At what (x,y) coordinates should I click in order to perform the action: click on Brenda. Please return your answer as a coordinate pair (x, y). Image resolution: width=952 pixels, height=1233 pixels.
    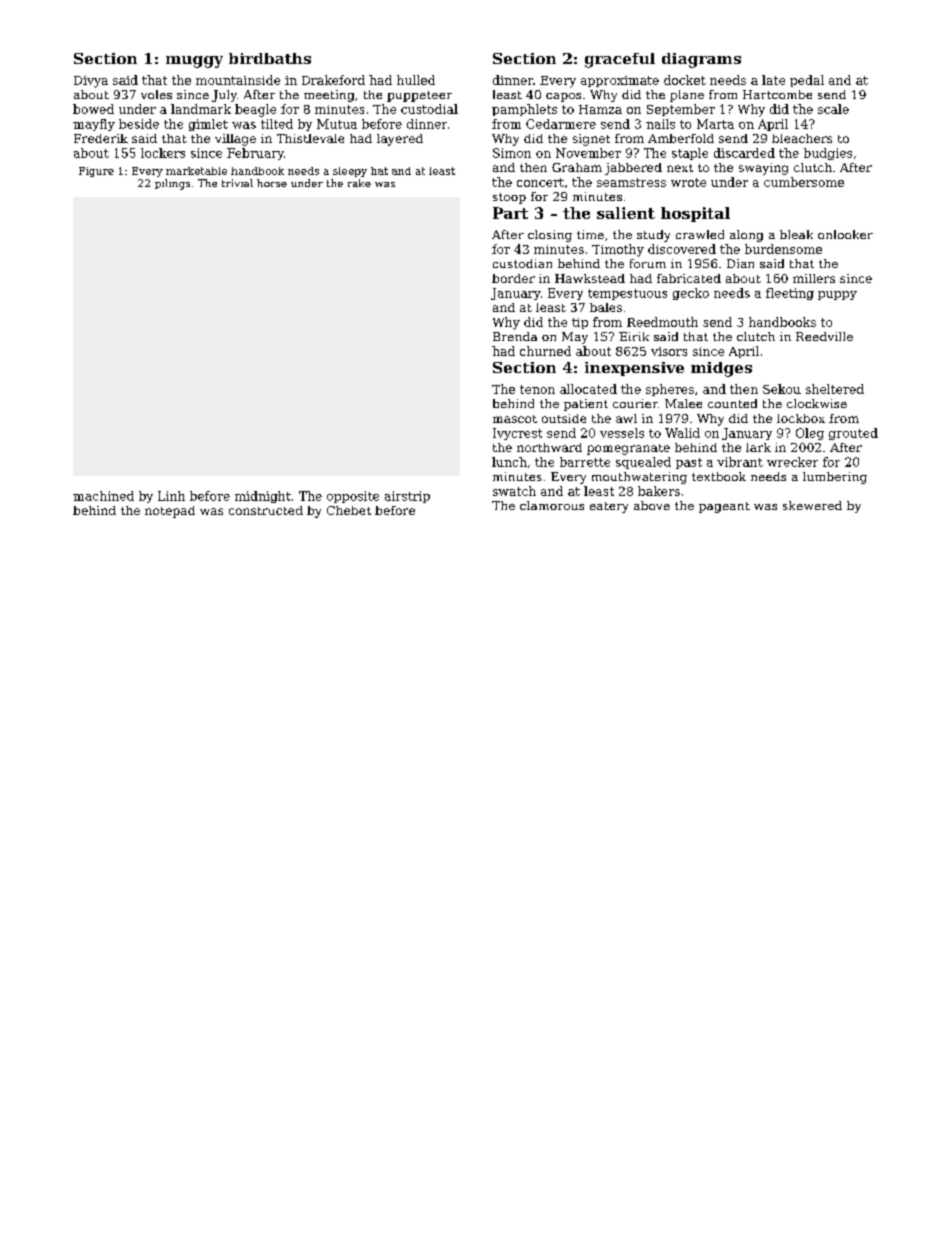
    Looking at the image, I should click on (515, 336).
